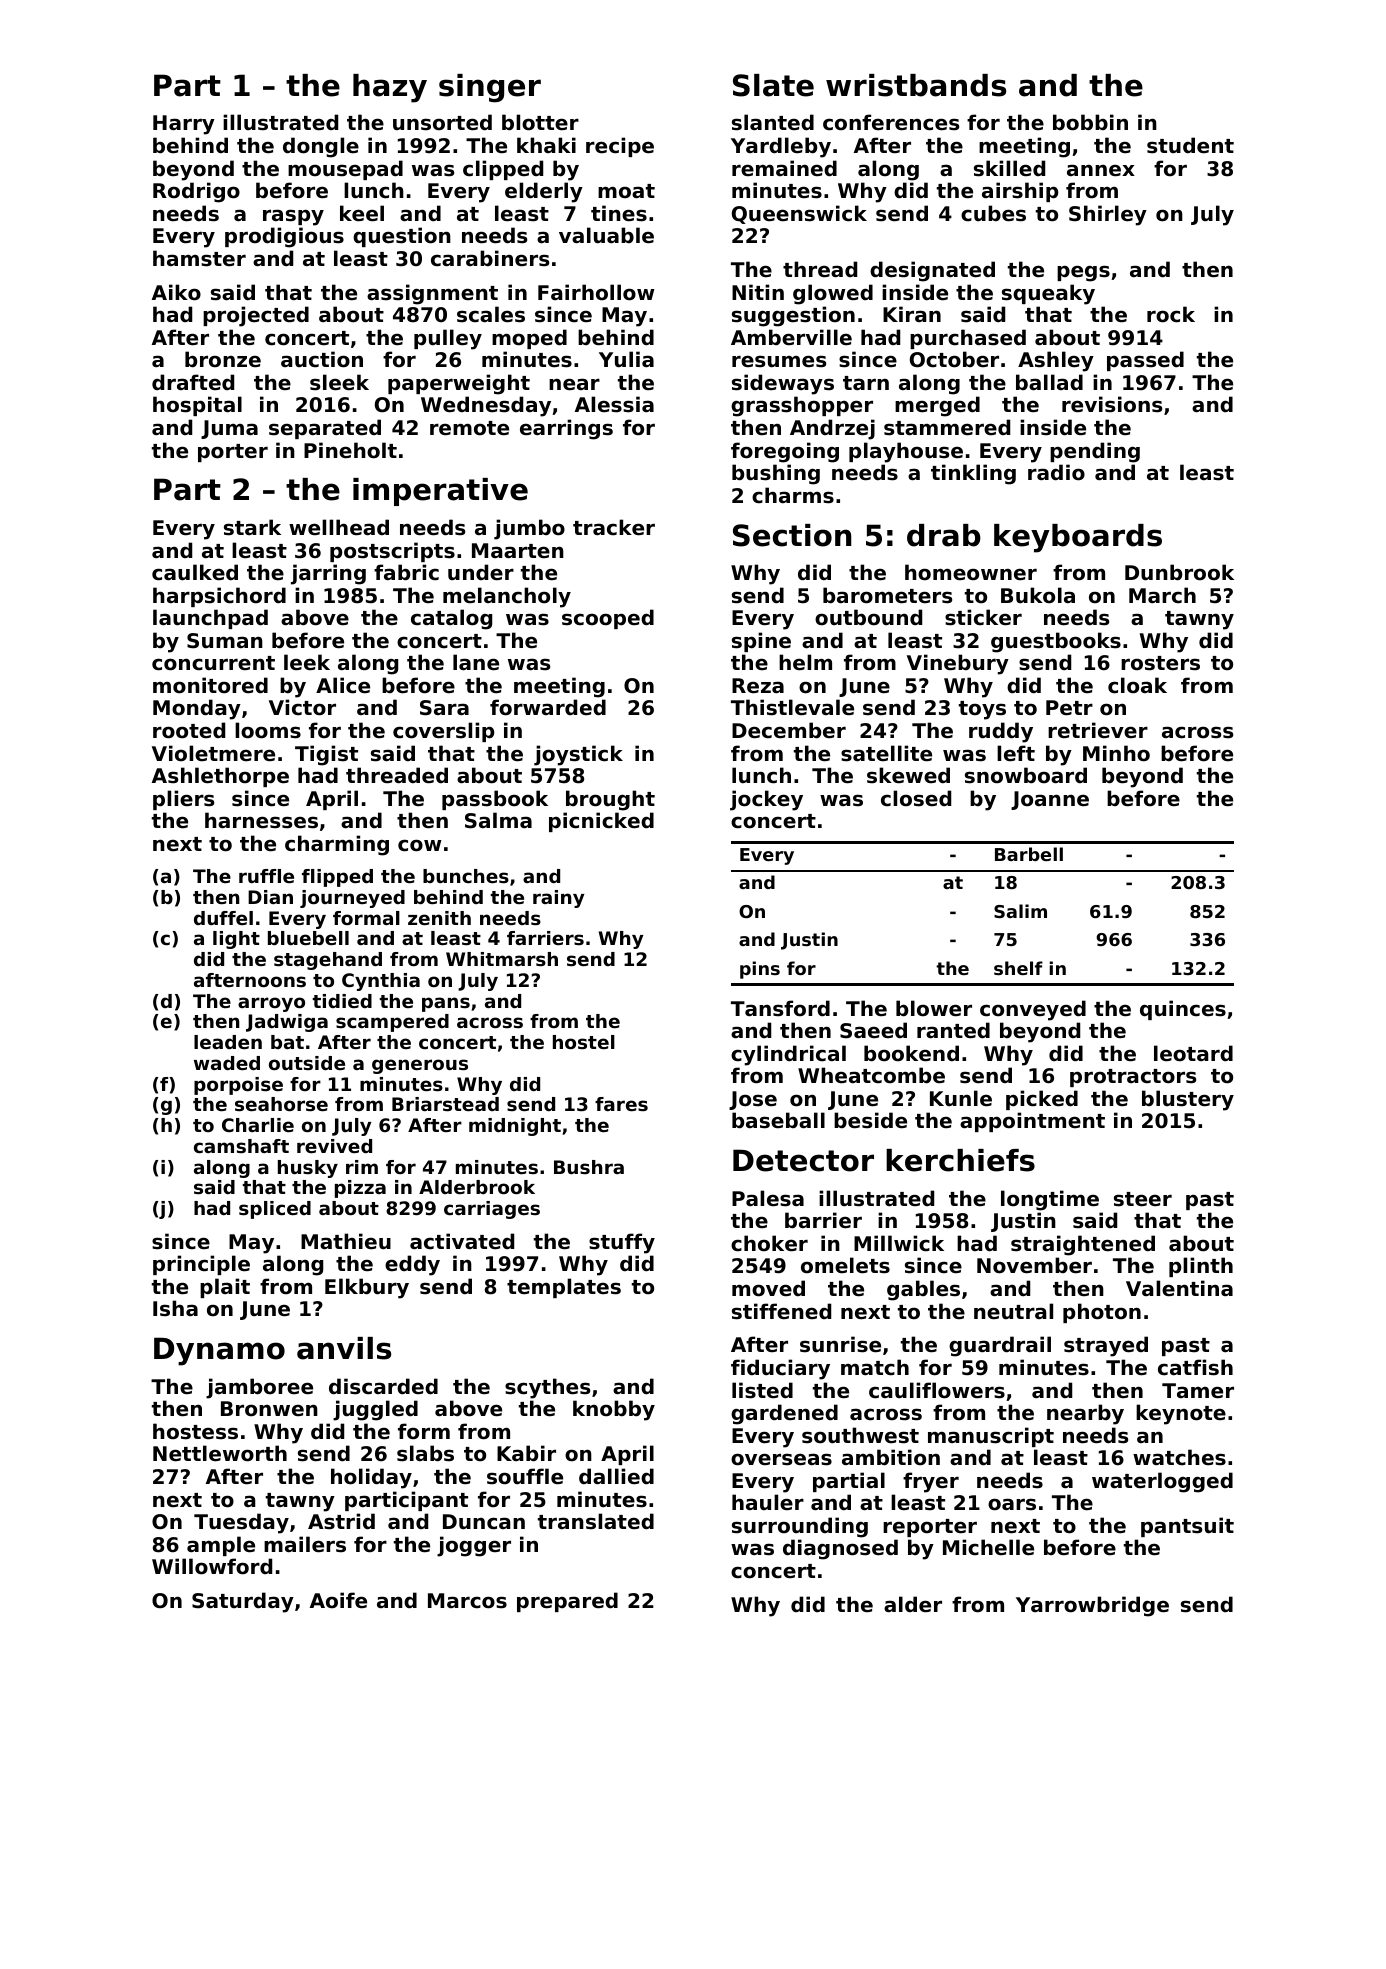 The height and width of the document is (1969, 1386). What do you see at coordinates (321, 147) in the document?
I see `dongle` at bounding box center [321, 147].
